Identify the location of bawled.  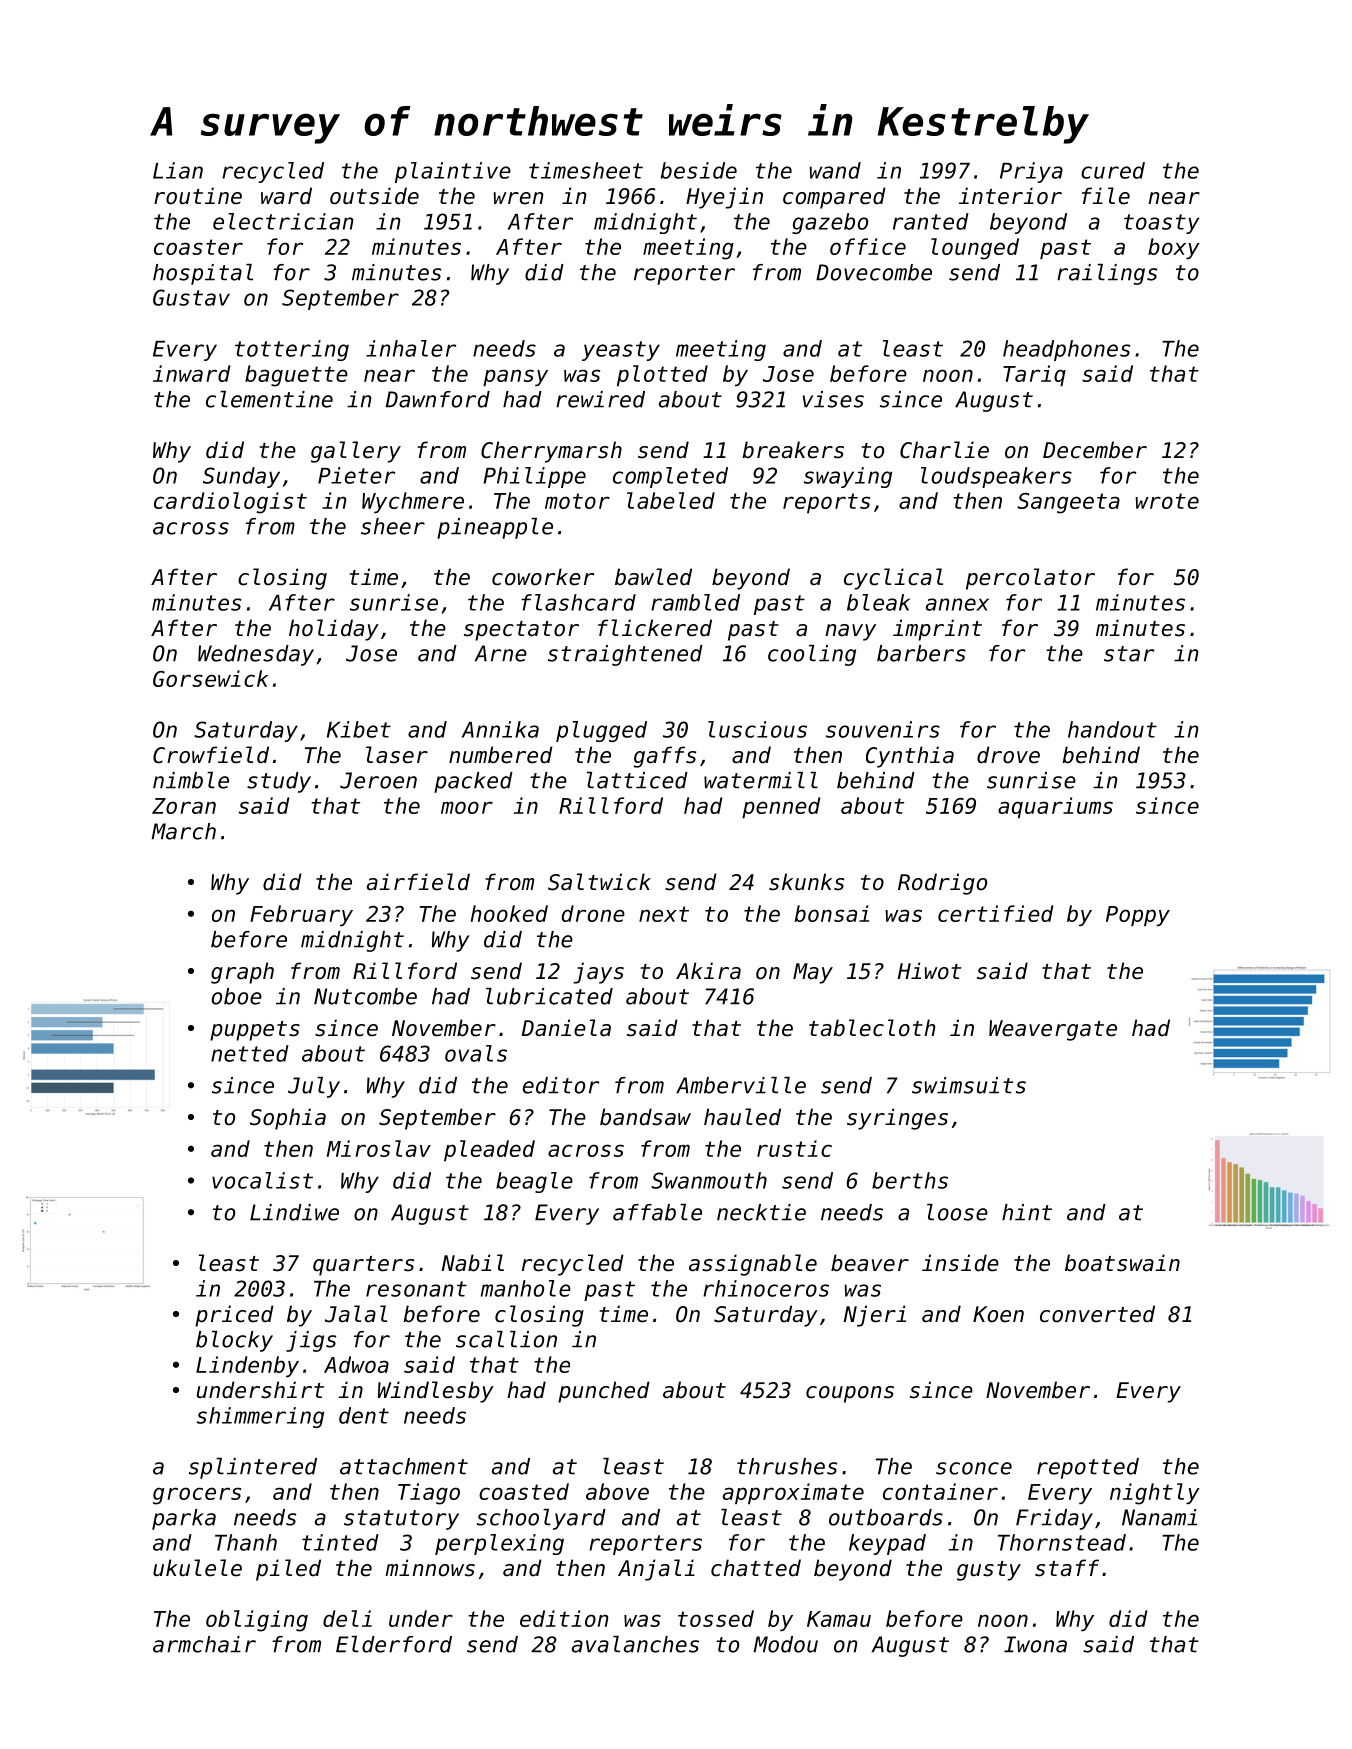
(653, 577).
